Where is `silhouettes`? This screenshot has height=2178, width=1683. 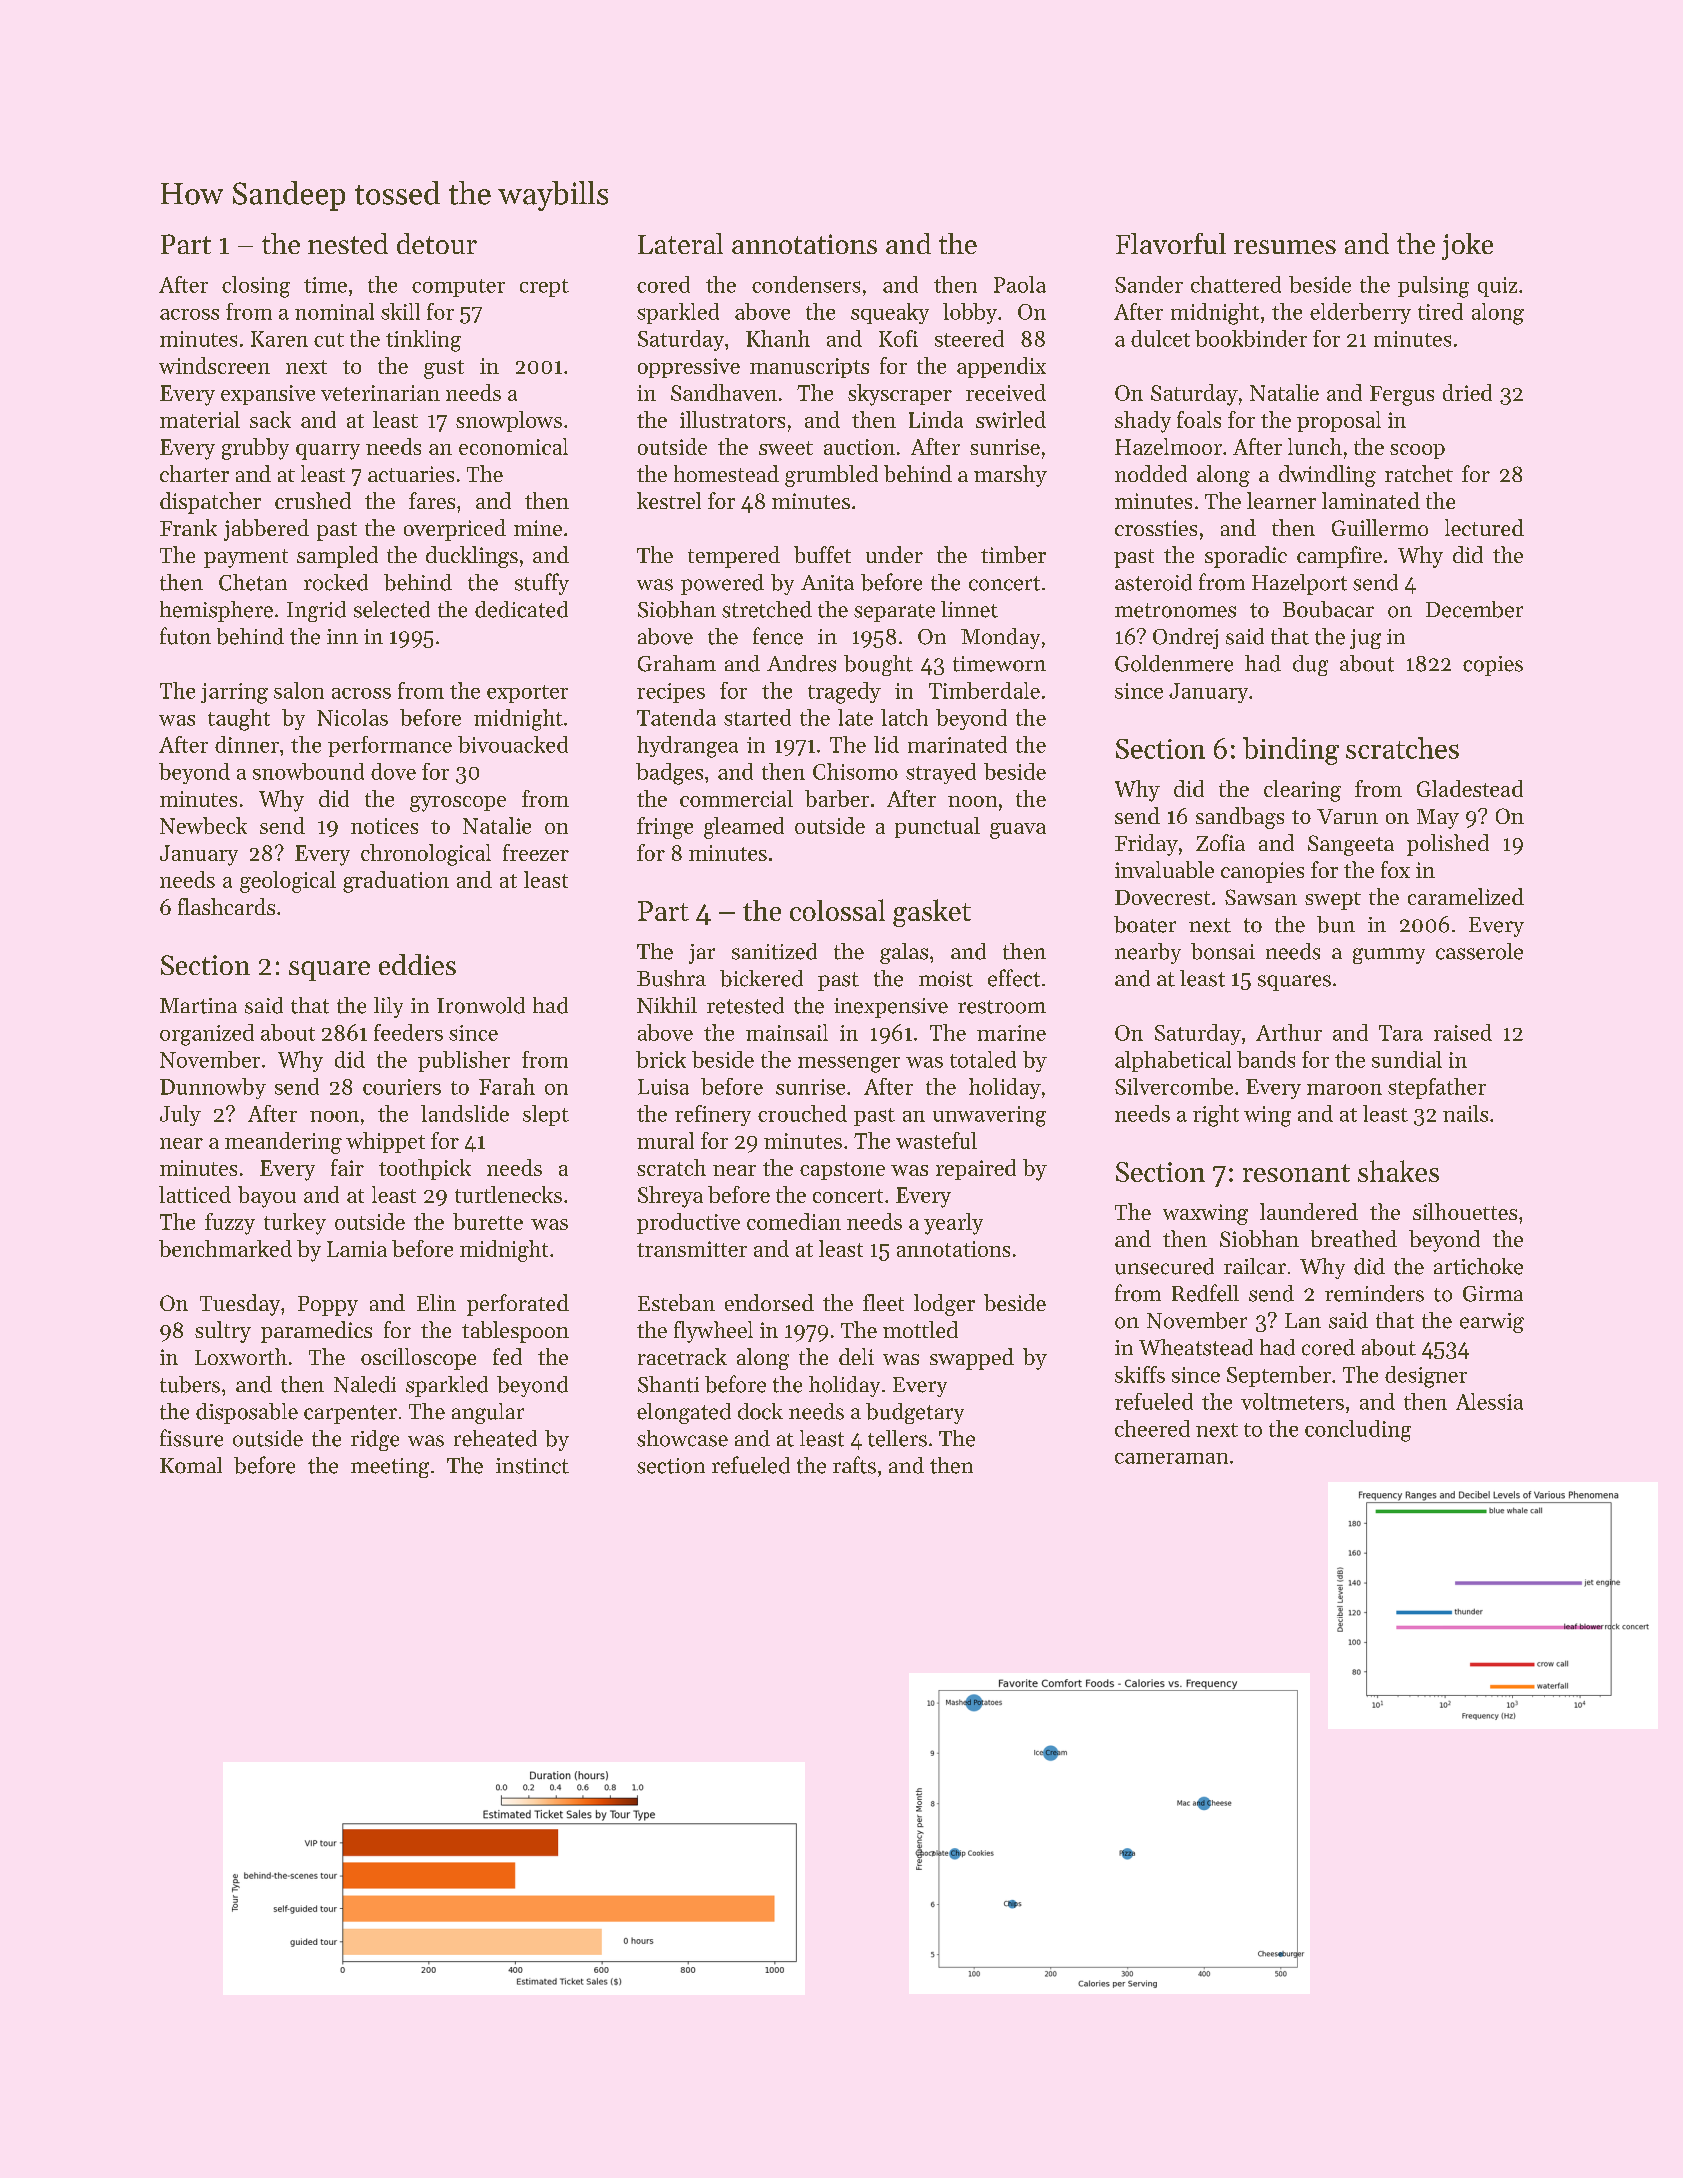 silhouettes is located at coordinates (1465, 1211).
